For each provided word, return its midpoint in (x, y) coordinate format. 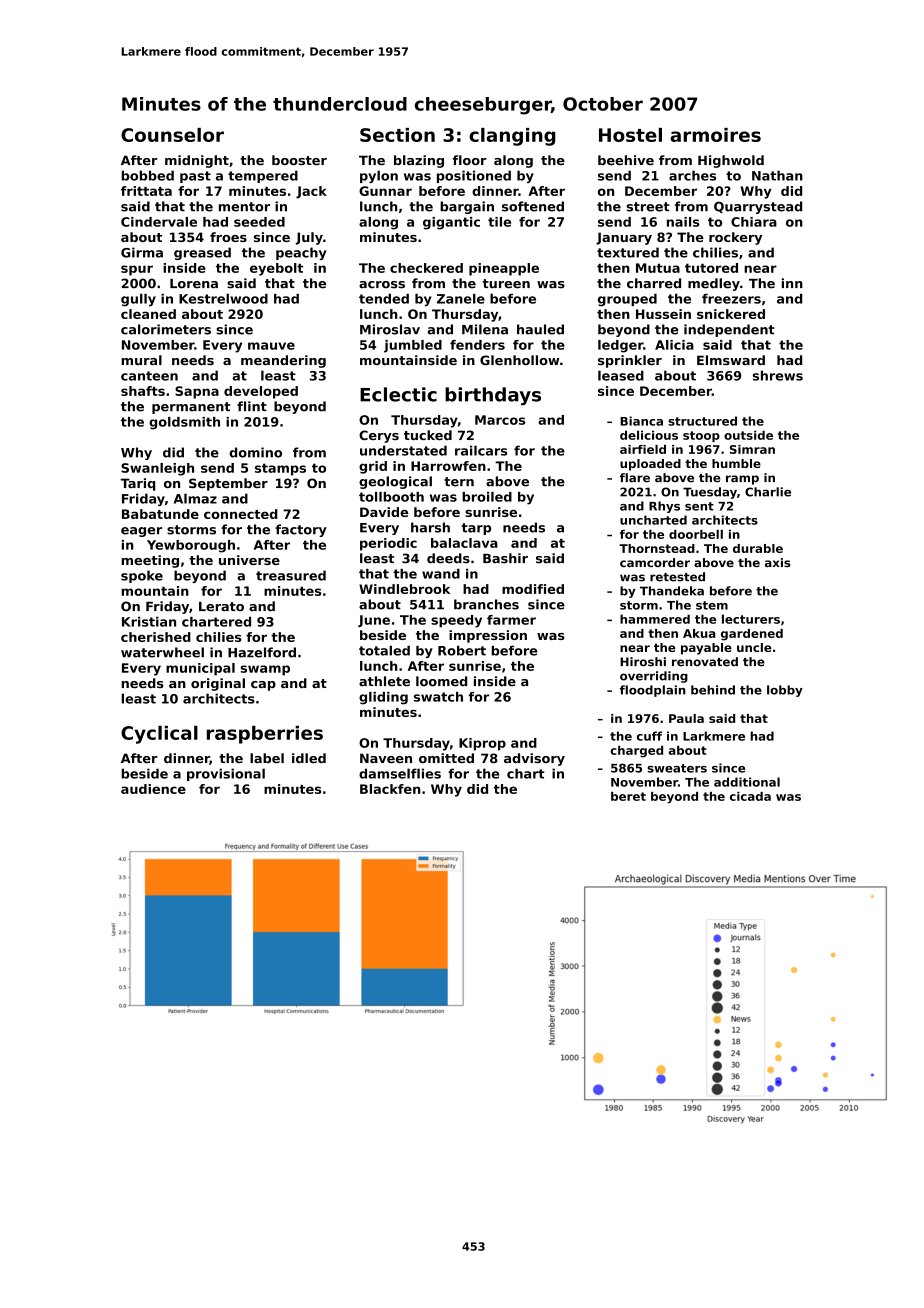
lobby (785, 691)
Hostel (630, 135)
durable (758, 548)
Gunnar (385, 191)
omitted (446, 758)
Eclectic (398, 394)
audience (153, 789)
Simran (752, 449)
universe (249, 560)
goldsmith (184, 423)
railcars (481, 450)
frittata (146, 191)
